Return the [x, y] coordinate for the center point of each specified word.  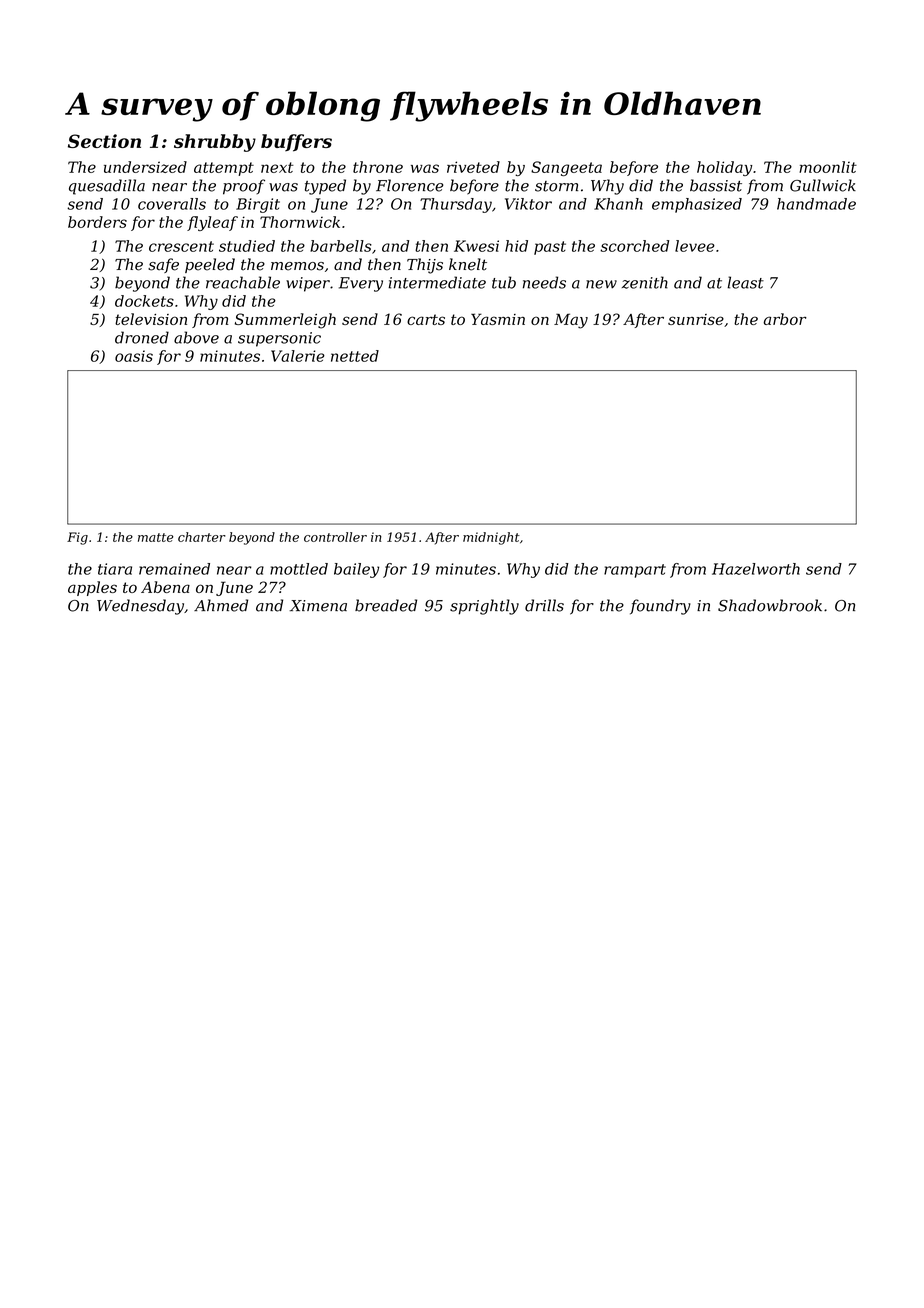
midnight [491, 538]
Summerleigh [285, 321]
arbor [785, 319]
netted [355, 356]
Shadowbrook [770, 605]
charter [202, 537]
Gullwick [823, 185]
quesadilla [107, 187]
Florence [409, 185]
